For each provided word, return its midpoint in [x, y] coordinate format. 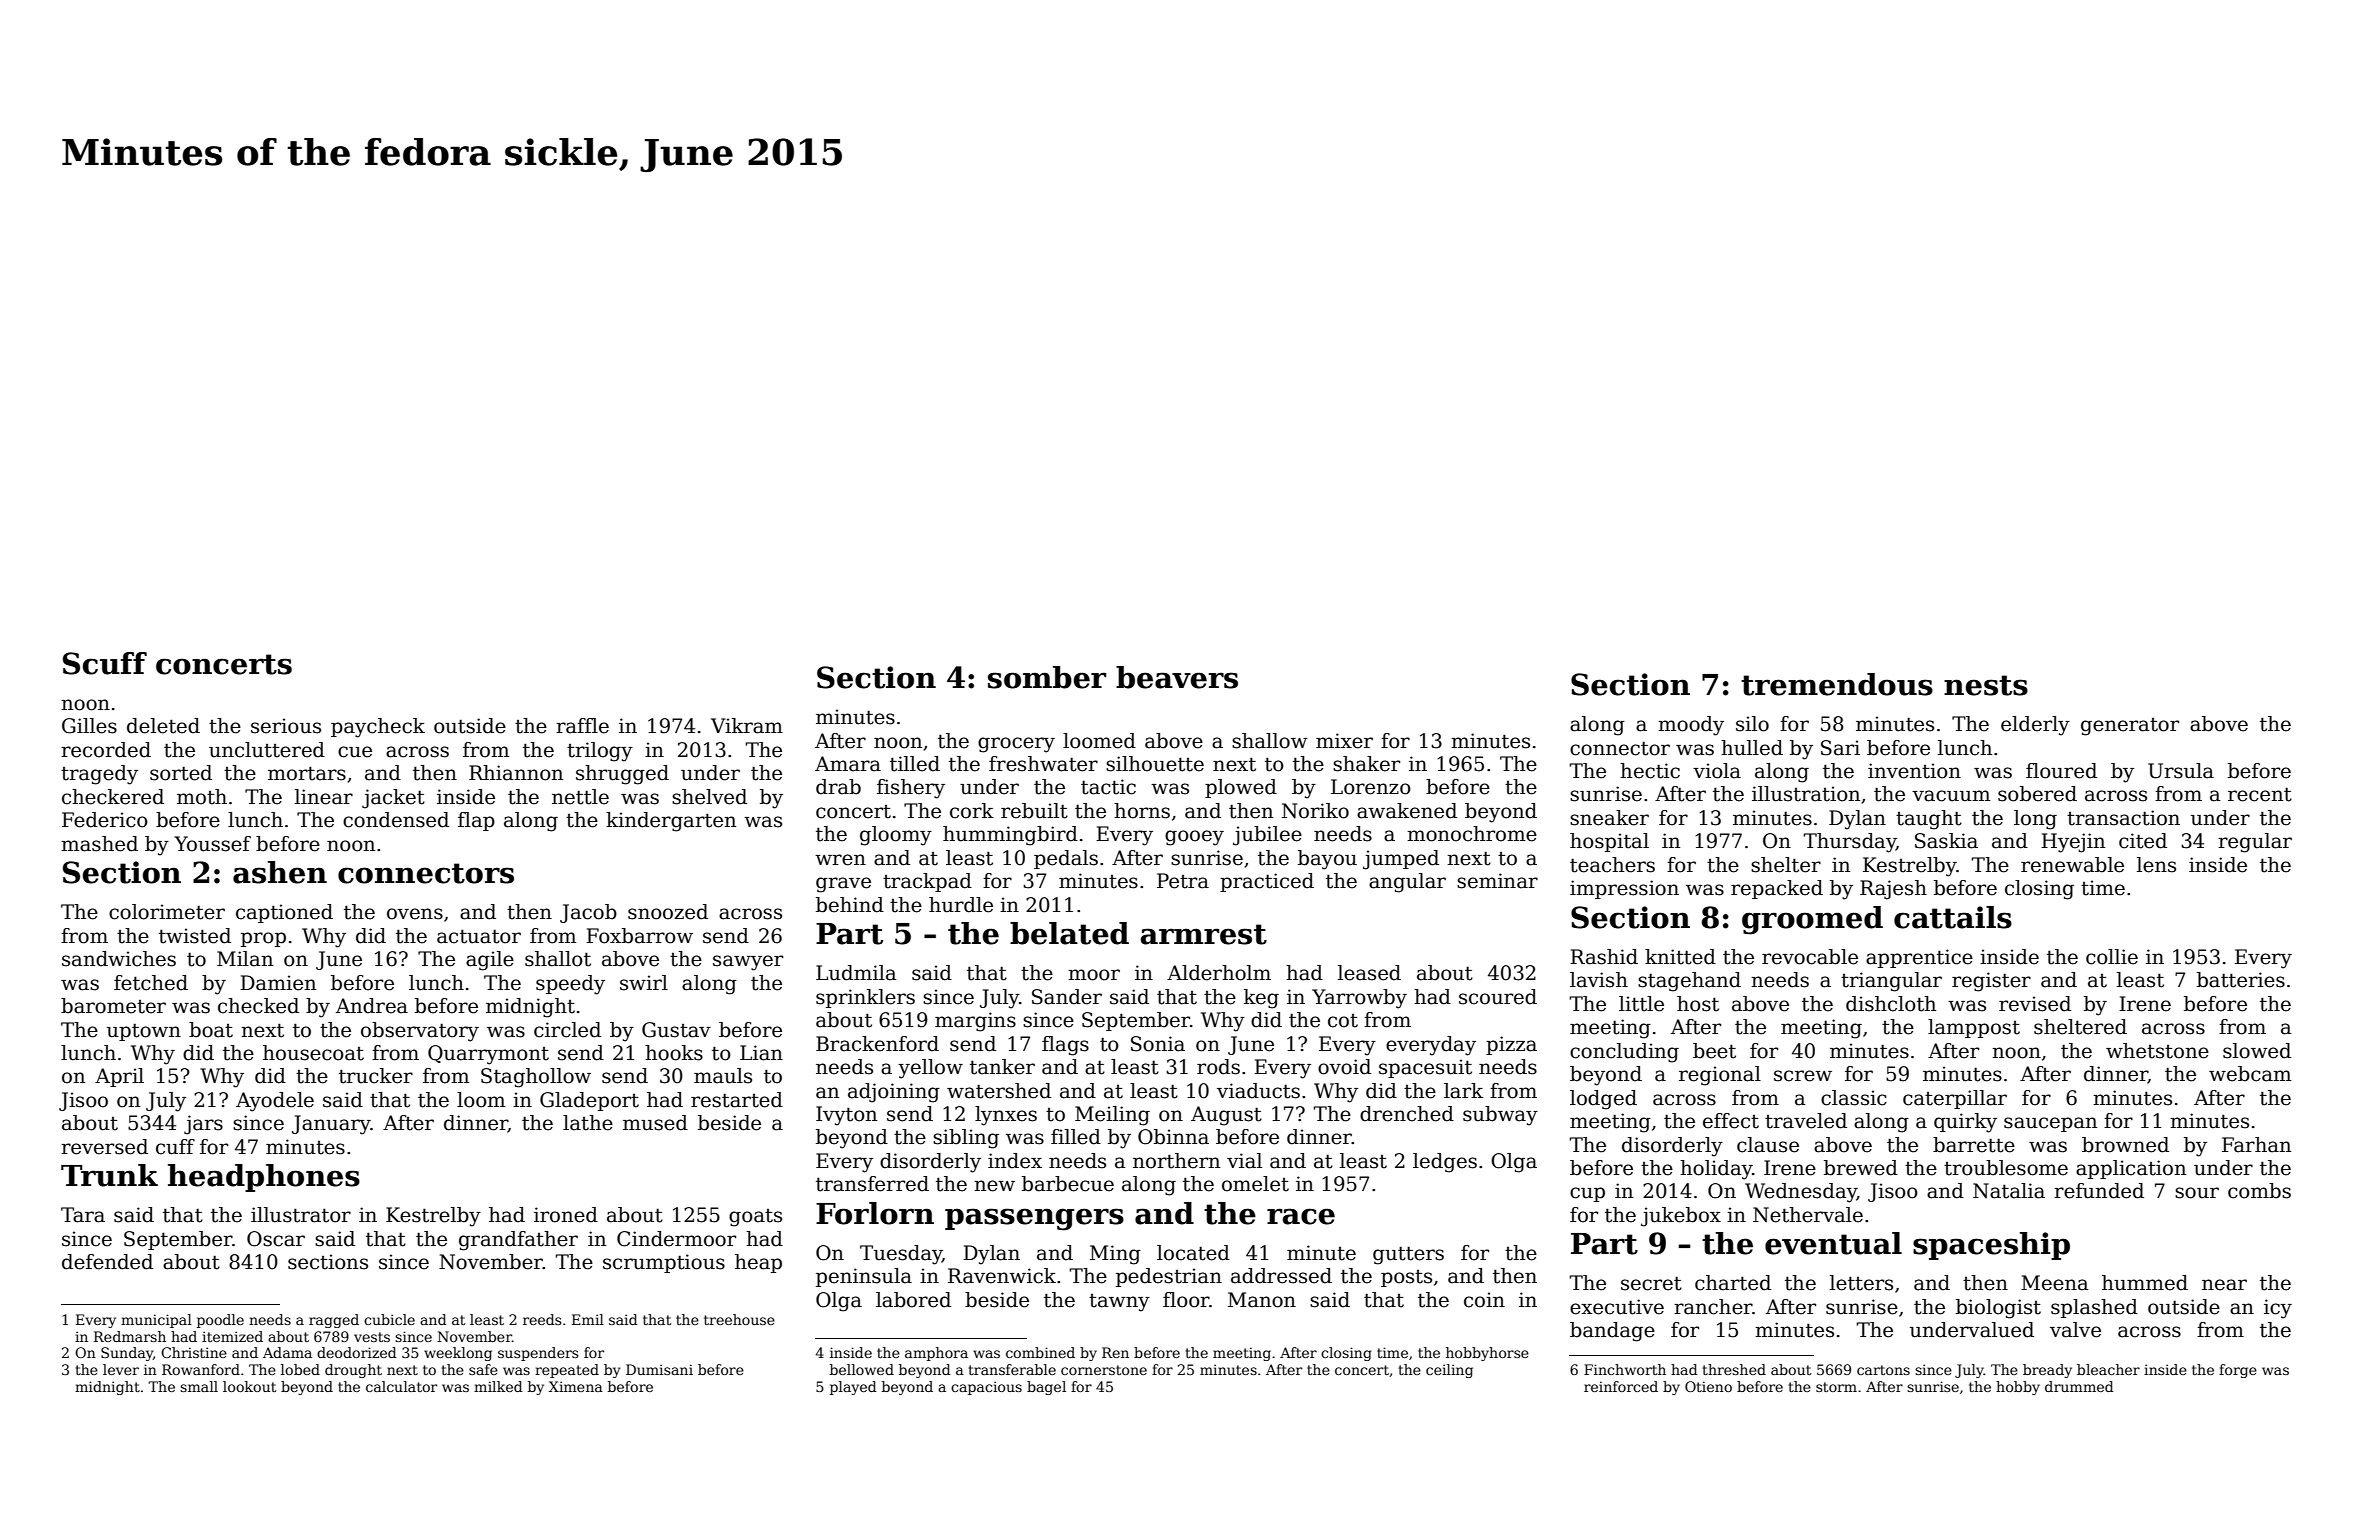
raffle [582, 726]
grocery [1016, 745]
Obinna [1173, 1137]
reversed [104, 1147]
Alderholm [1219, 973]
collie [2112, 957]
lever [121, 1369]
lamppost [1974, 1028]
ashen [280, 872]
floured [2061, 771]
